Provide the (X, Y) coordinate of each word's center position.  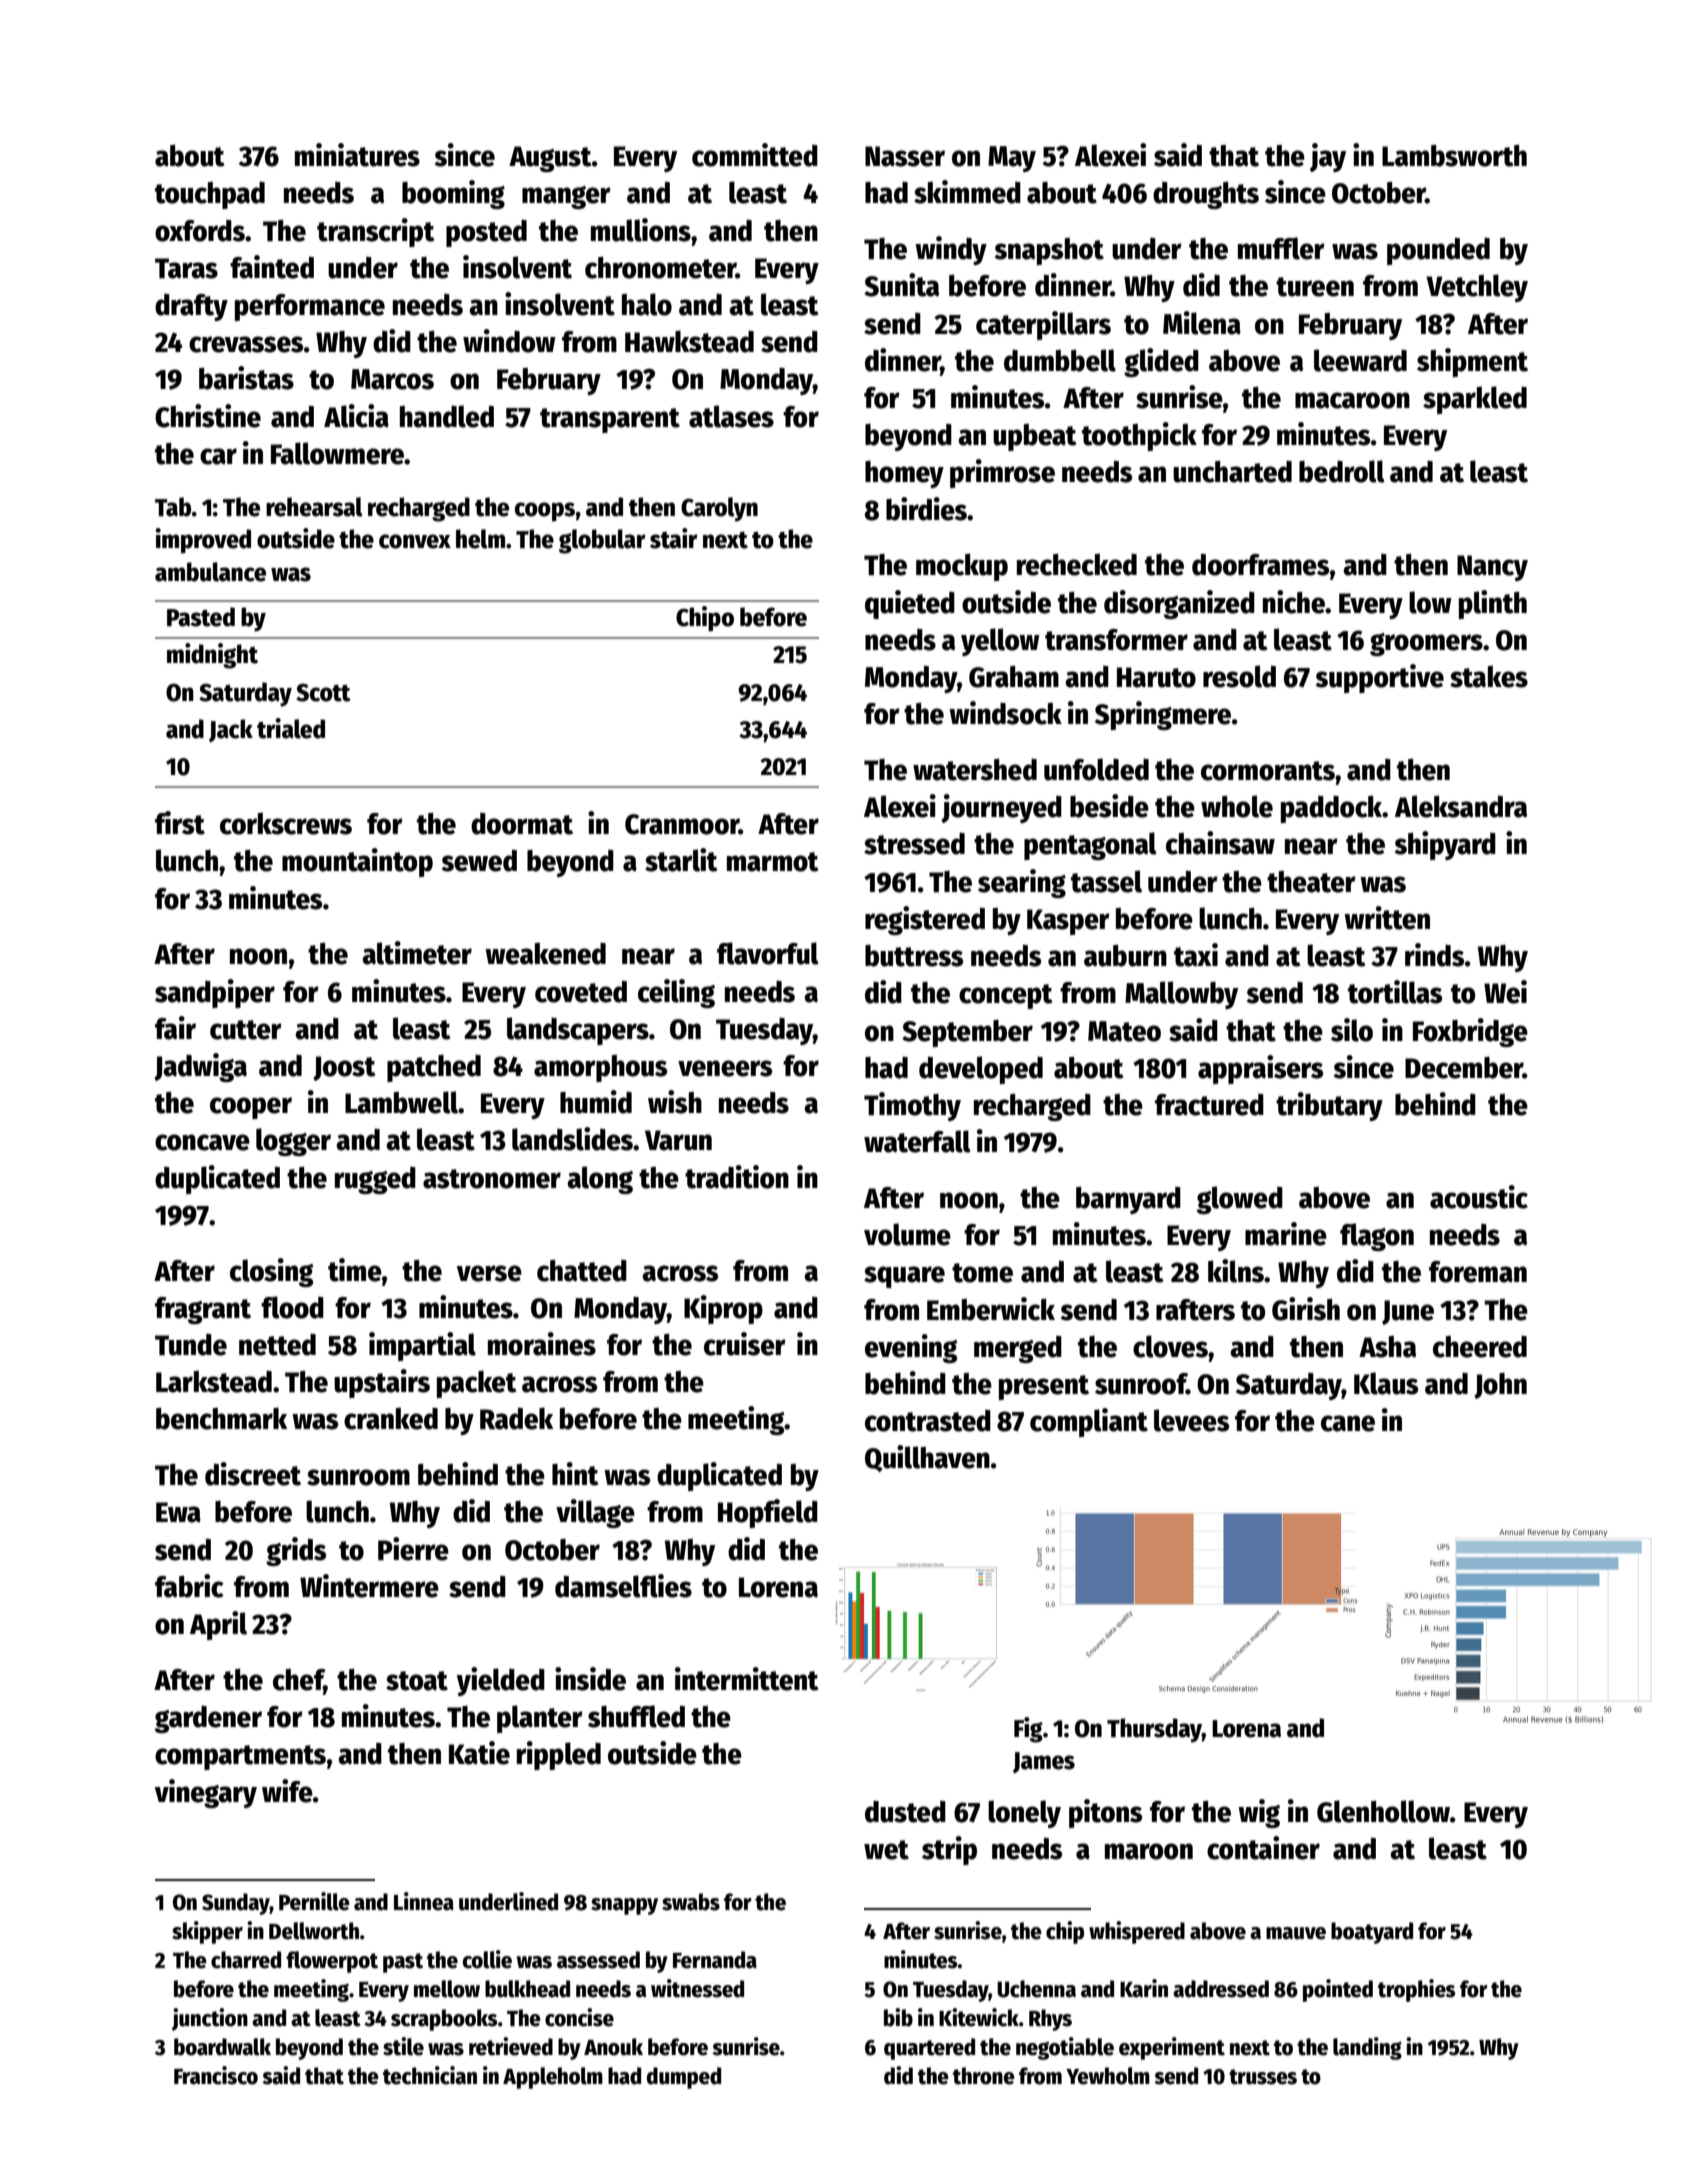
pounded (1438, 251)
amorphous (600, 1068)
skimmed (967, 192)
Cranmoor (682, 824)
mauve (1296, 1933)
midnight (212, 656)
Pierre (413, 1549)
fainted (272, 267)
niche (1294, 602)
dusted (905, 1812)
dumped (684, 2078)
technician (430, 2075)
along (600, 1180)
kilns (1236, 1271)
